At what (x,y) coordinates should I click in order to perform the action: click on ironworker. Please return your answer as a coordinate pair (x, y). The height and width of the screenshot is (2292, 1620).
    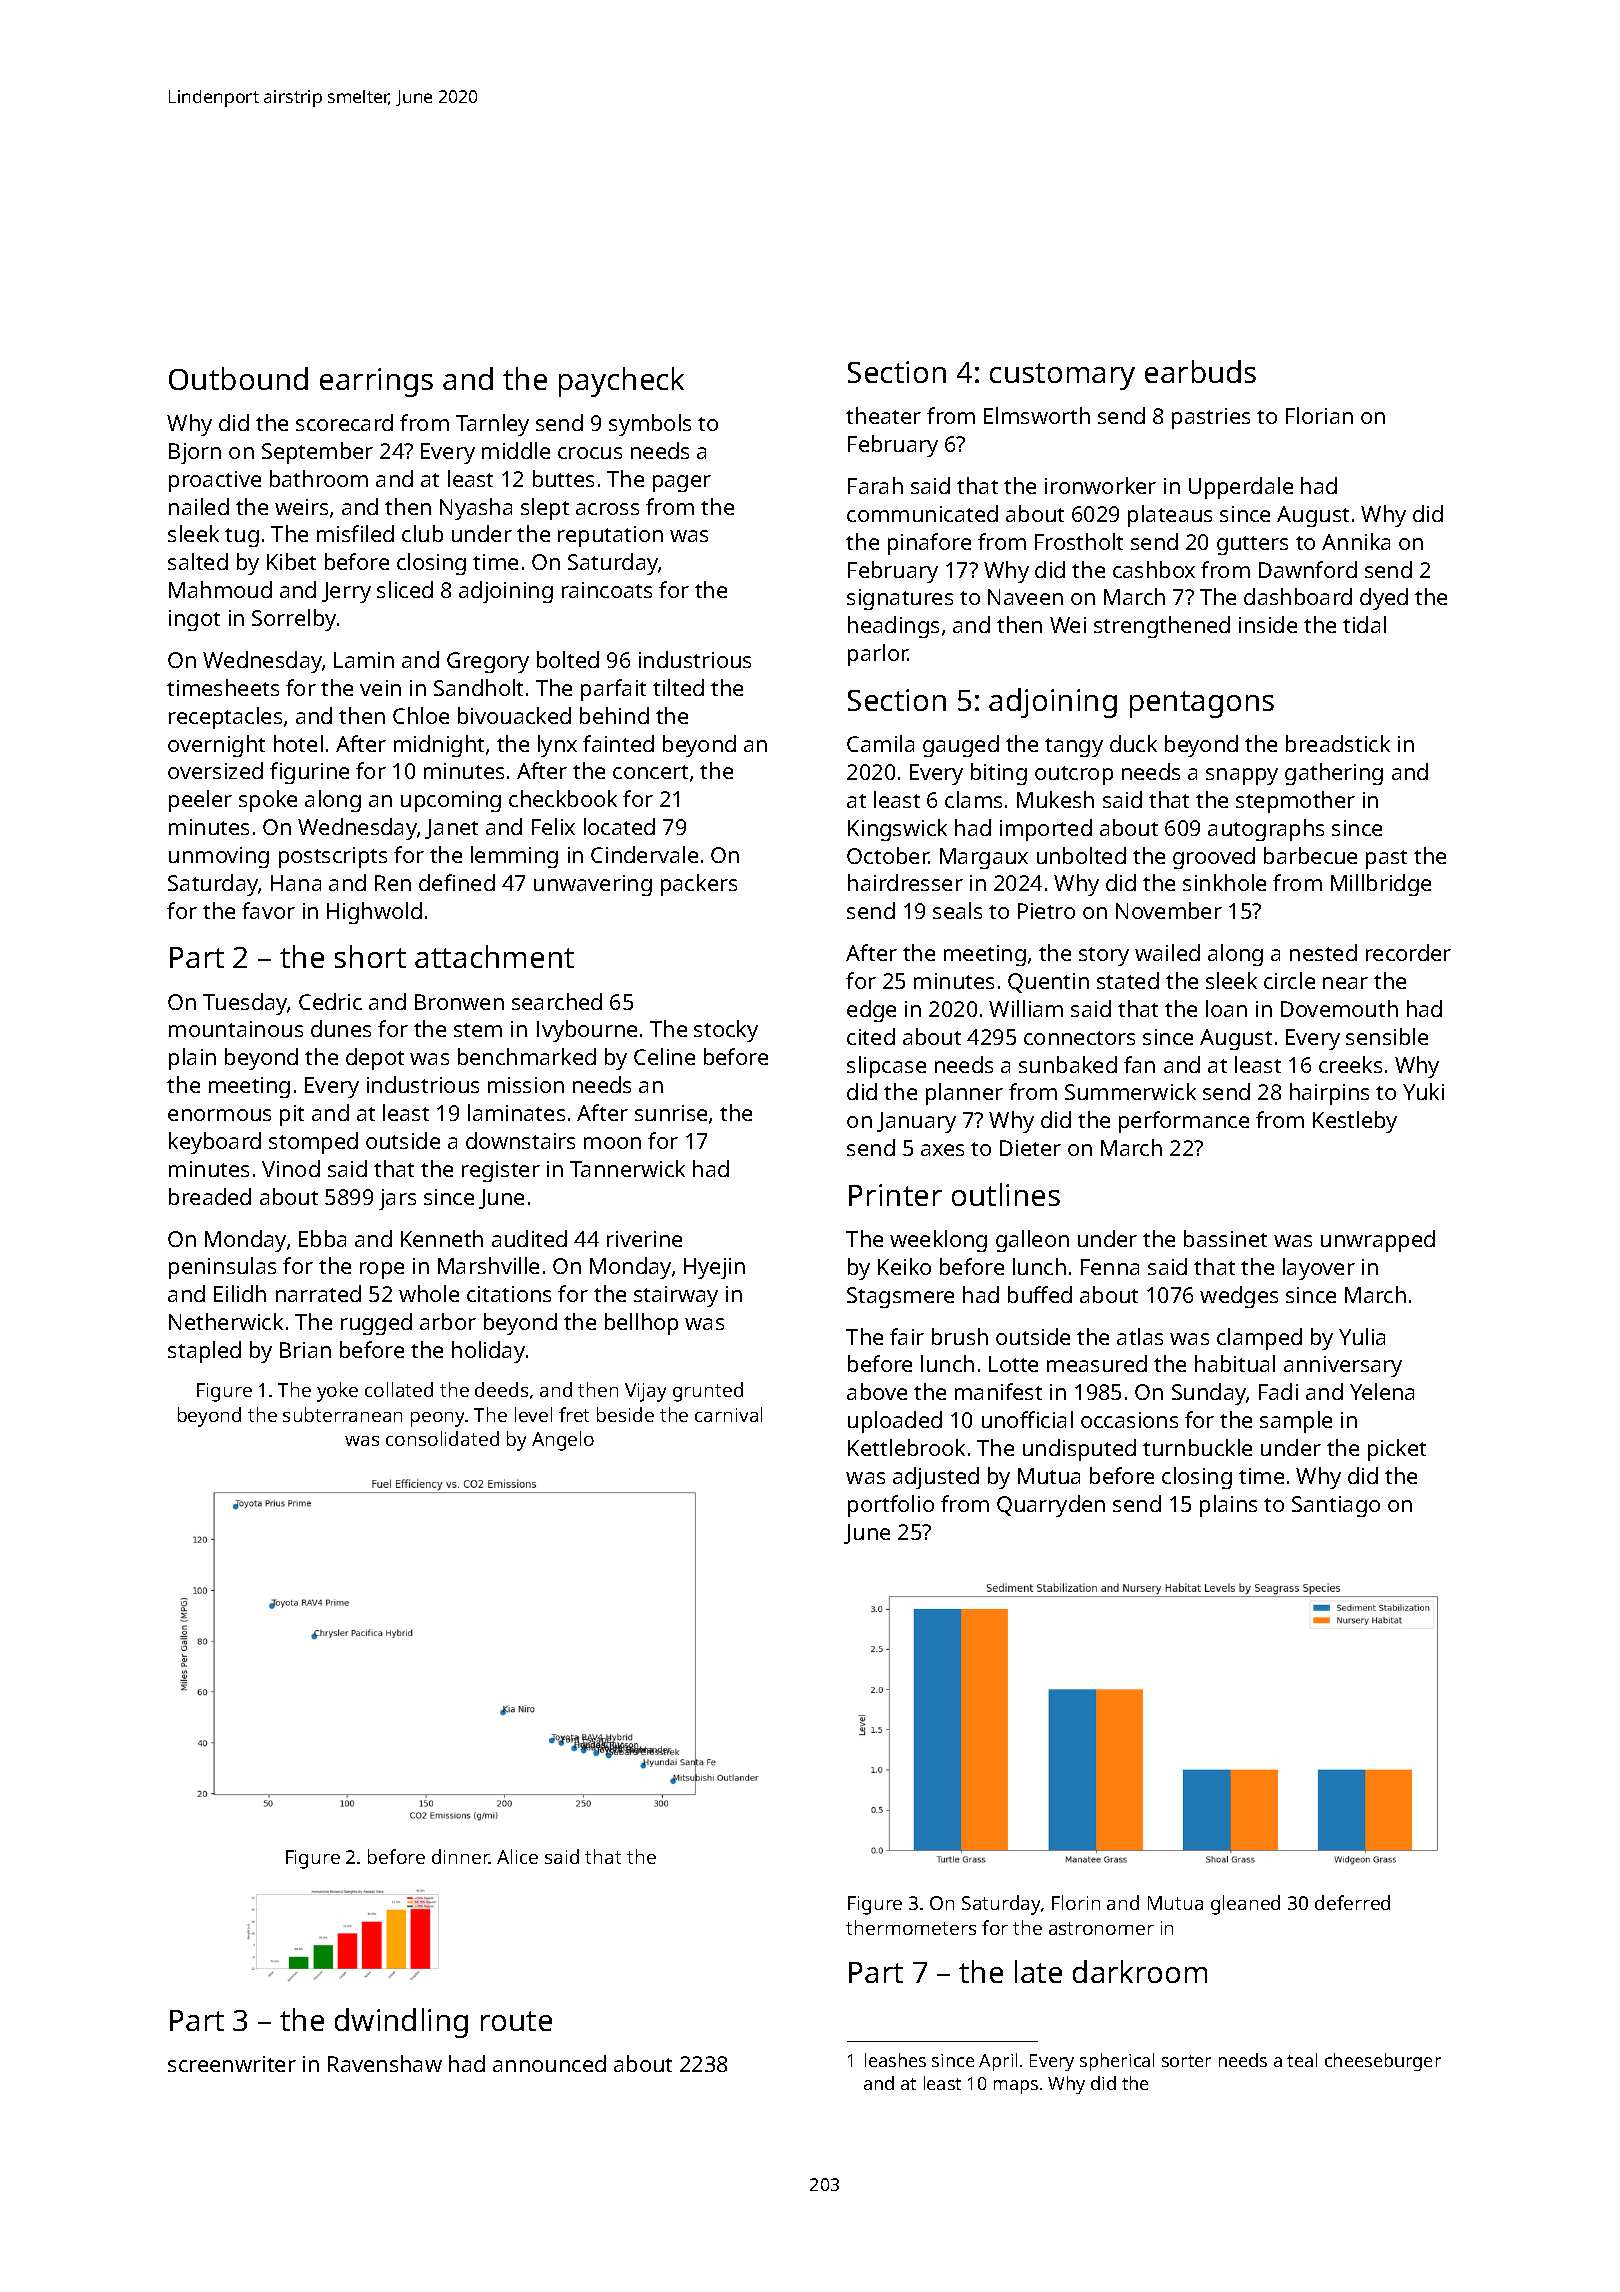
    Looking at the image, I should click on (1100, 485).
